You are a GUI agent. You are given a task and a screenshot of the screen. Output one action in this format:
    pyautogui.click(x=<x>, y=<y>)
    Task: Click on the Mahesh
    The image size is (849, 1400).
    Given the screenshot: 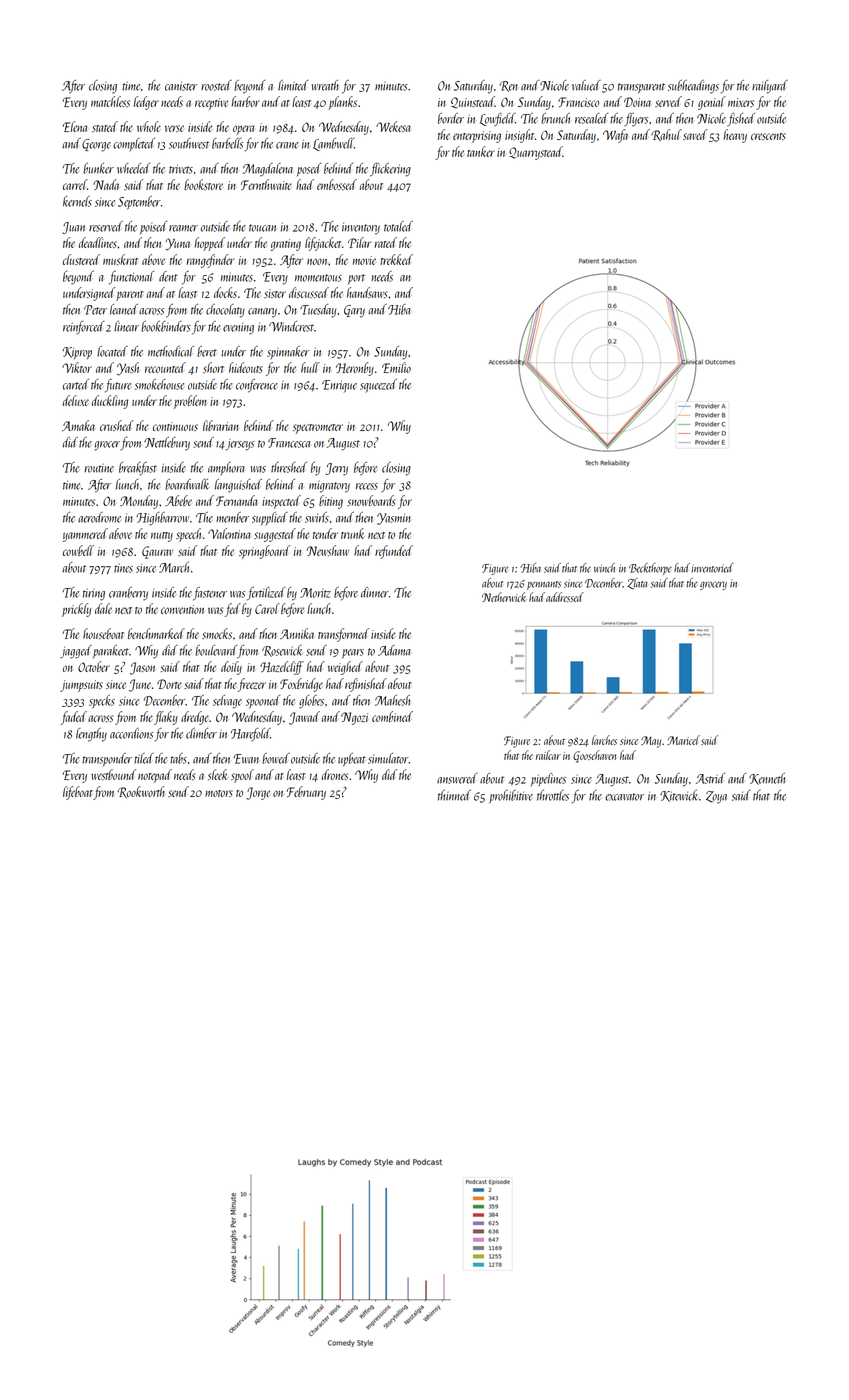 What is the action you would take?
    pyautogui.click(x=392, y=700)
